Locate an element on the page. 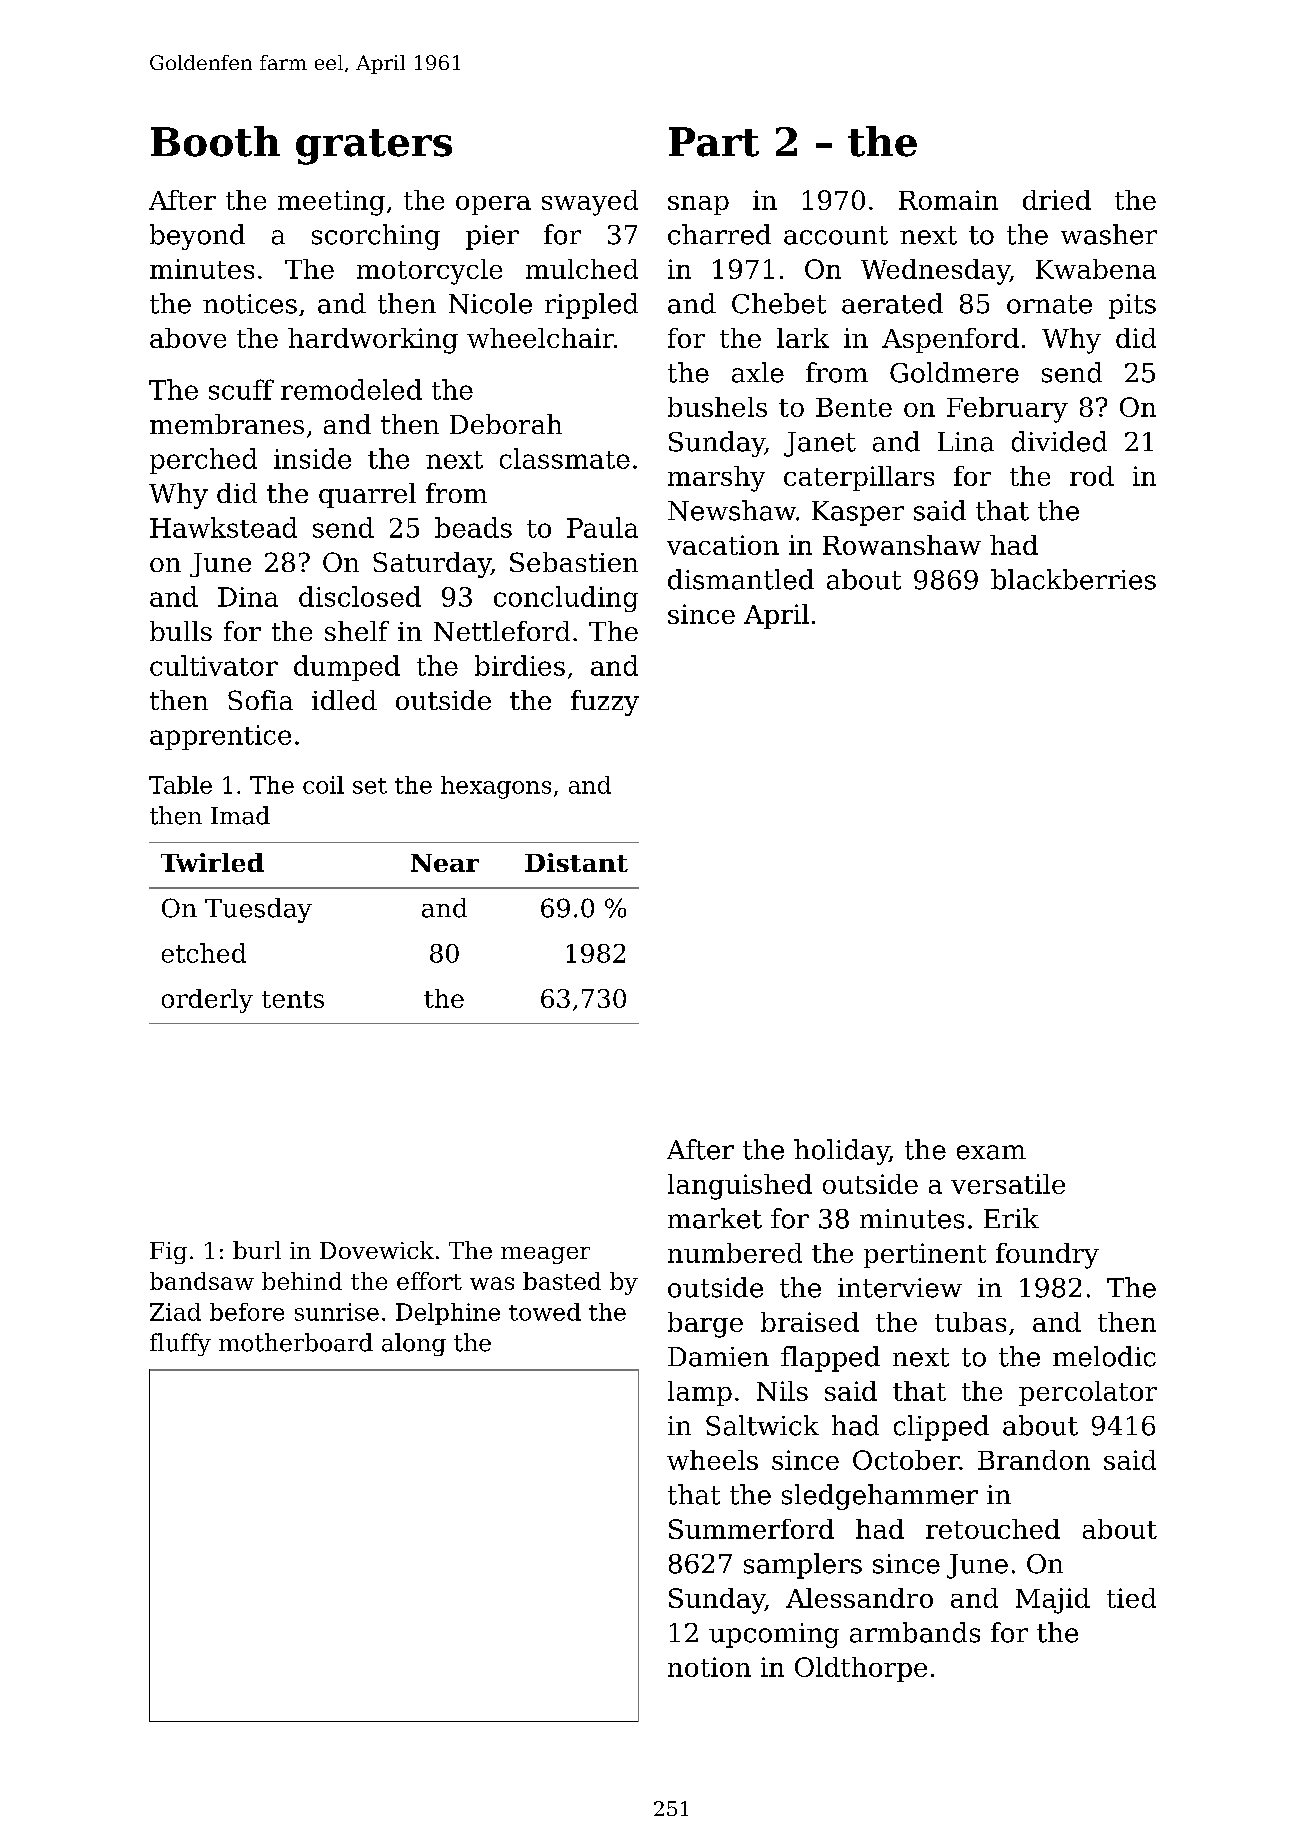 Image resolution: width=1306 pixels, height=1848 pixels. foundry is located at coordinates (1047, 1256).
